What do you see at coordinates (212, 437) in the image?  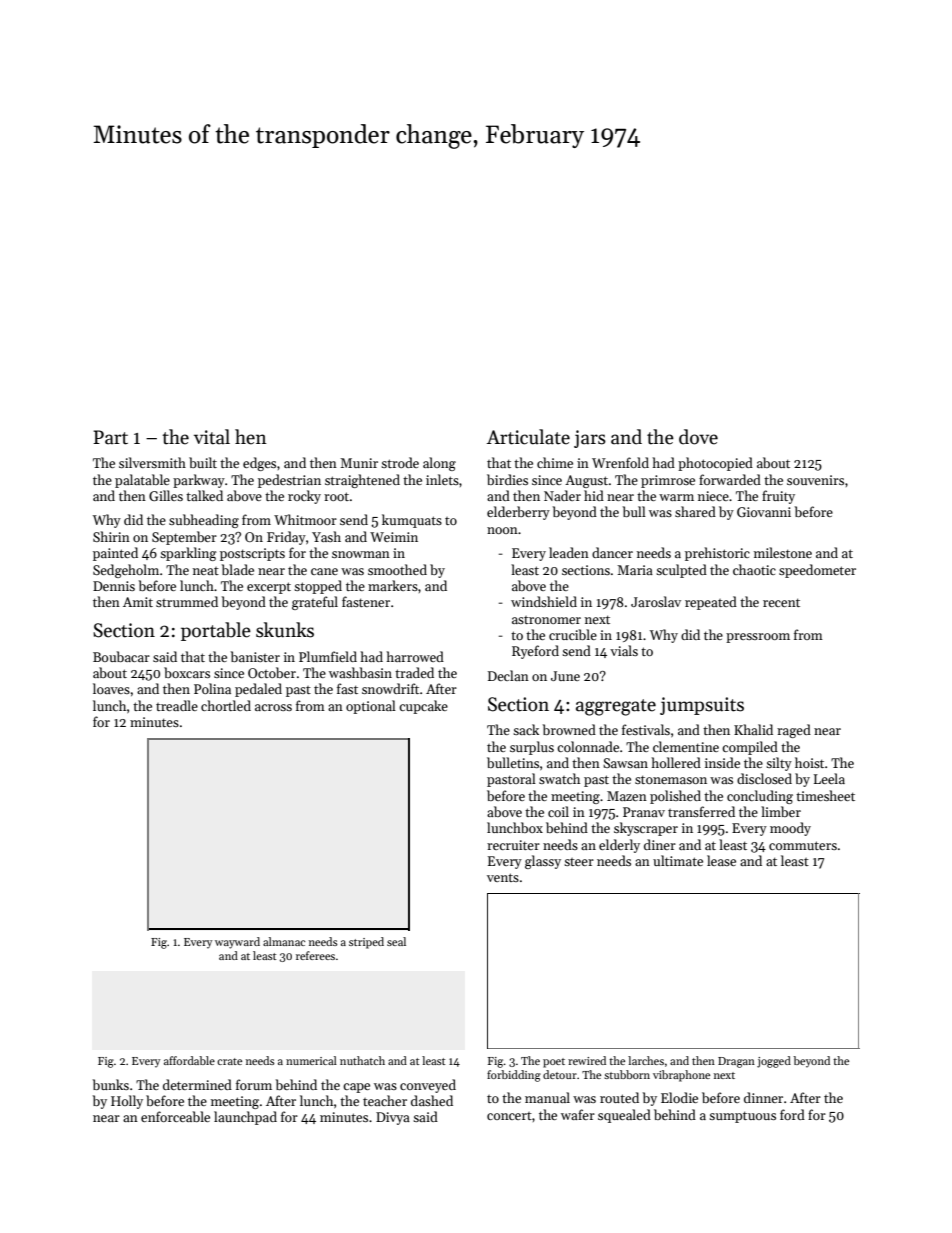 I see `vital` at bounding box center [212, 437].
